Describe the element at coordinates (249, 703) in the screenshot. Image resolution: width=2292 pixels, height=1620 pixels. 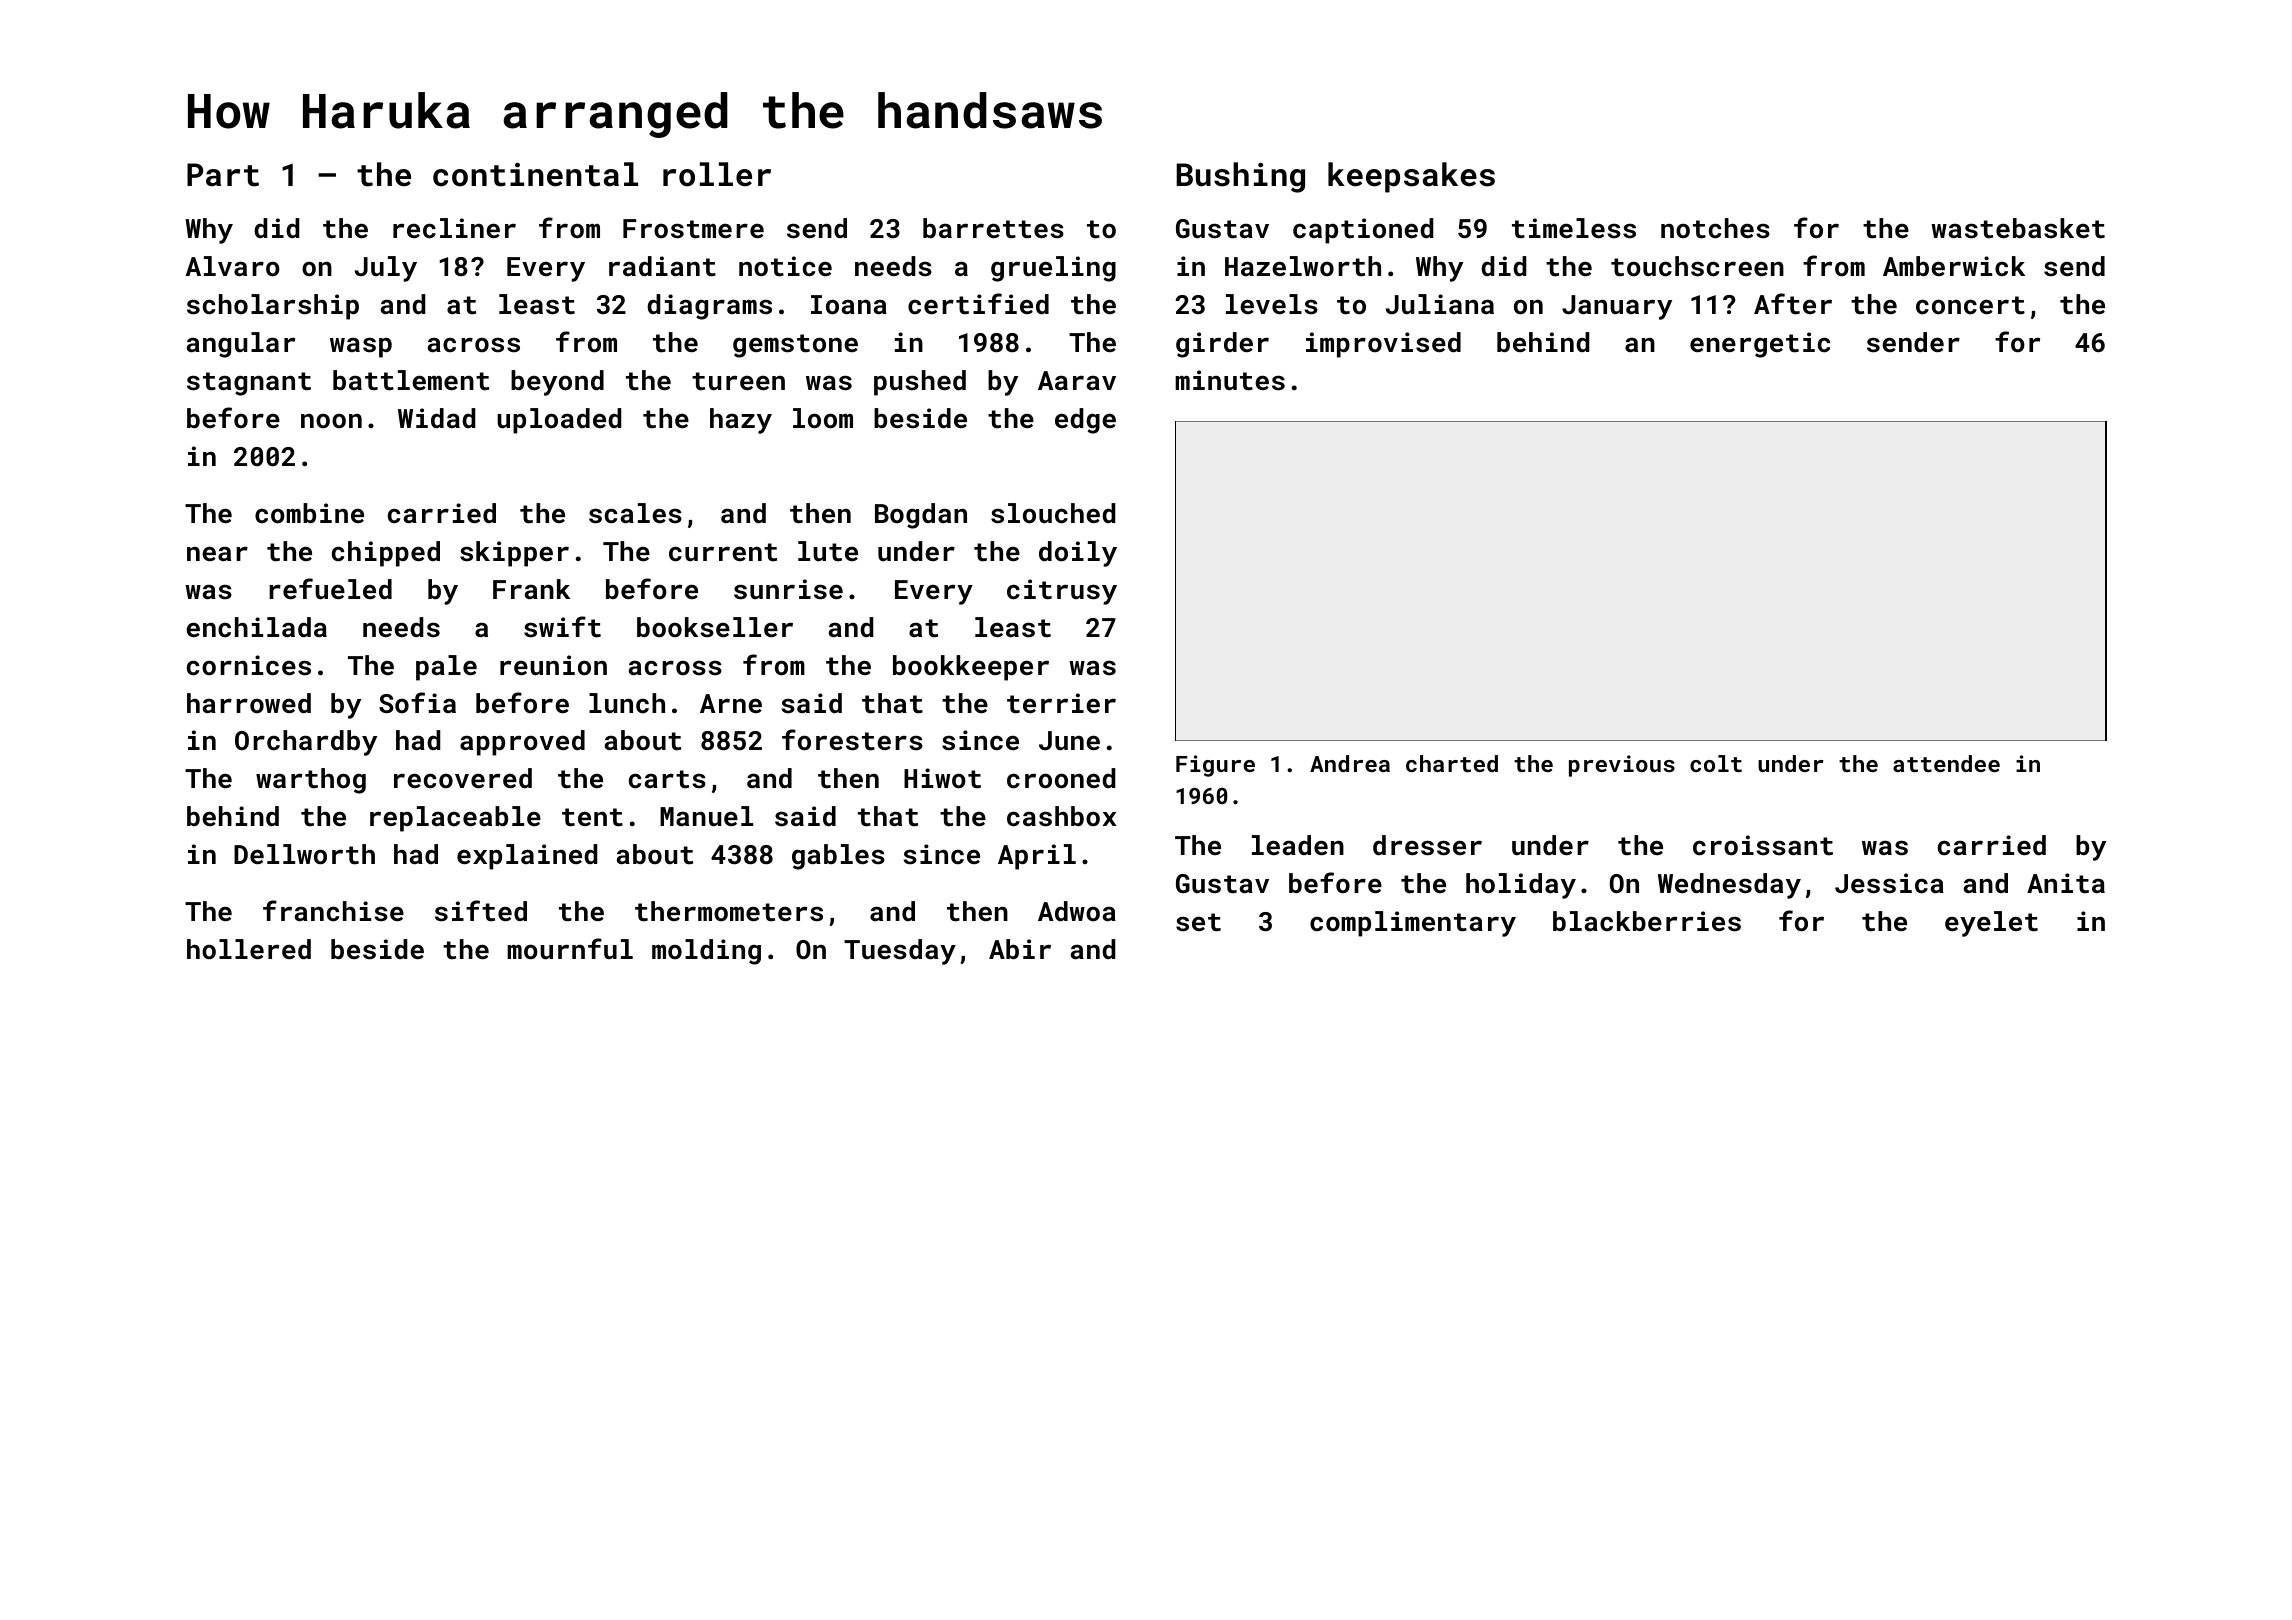
I see `harrowed` at that location.
